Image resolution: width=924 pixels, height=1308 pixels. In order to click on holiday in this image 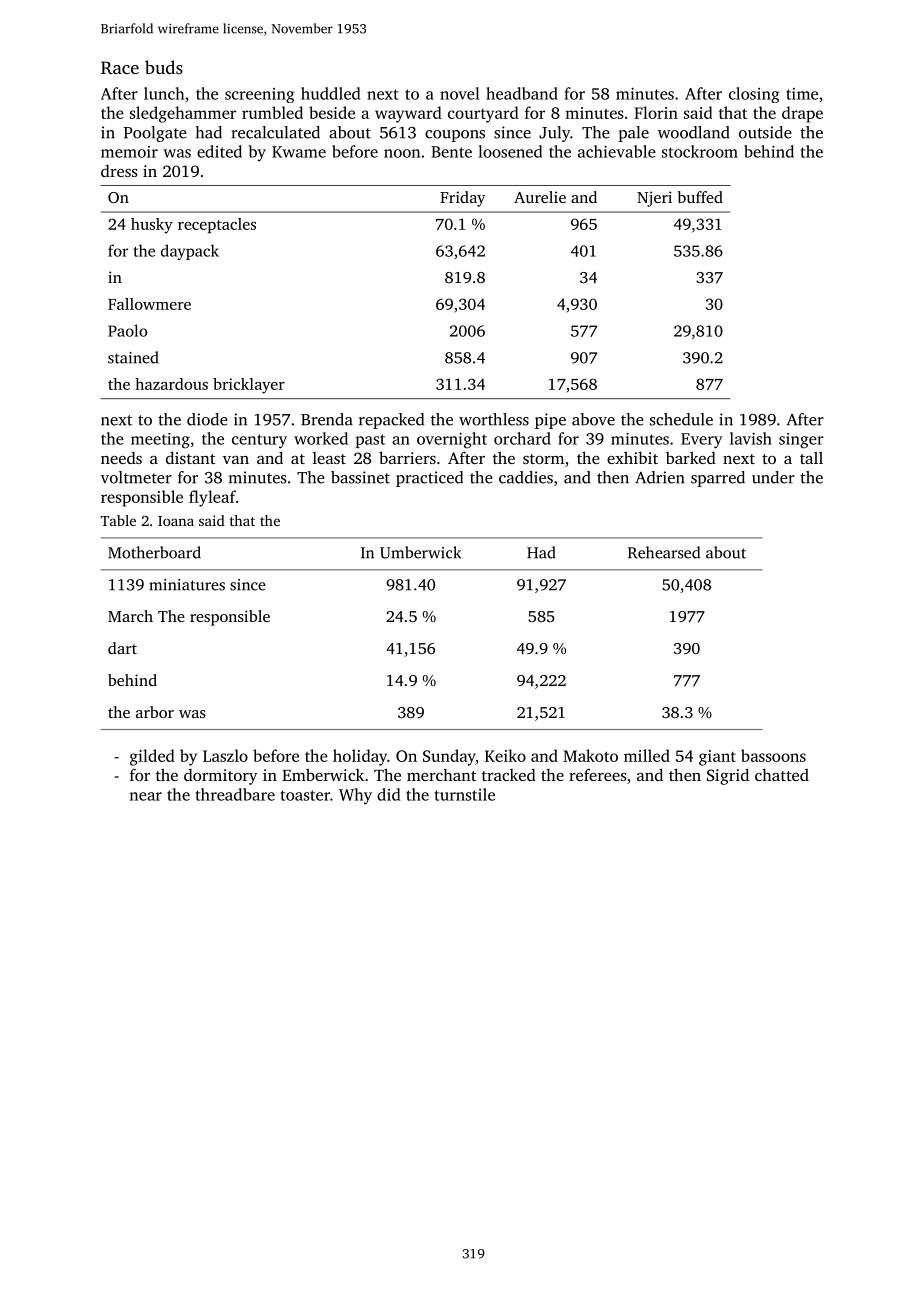, I will do `click(360, 757)`.
